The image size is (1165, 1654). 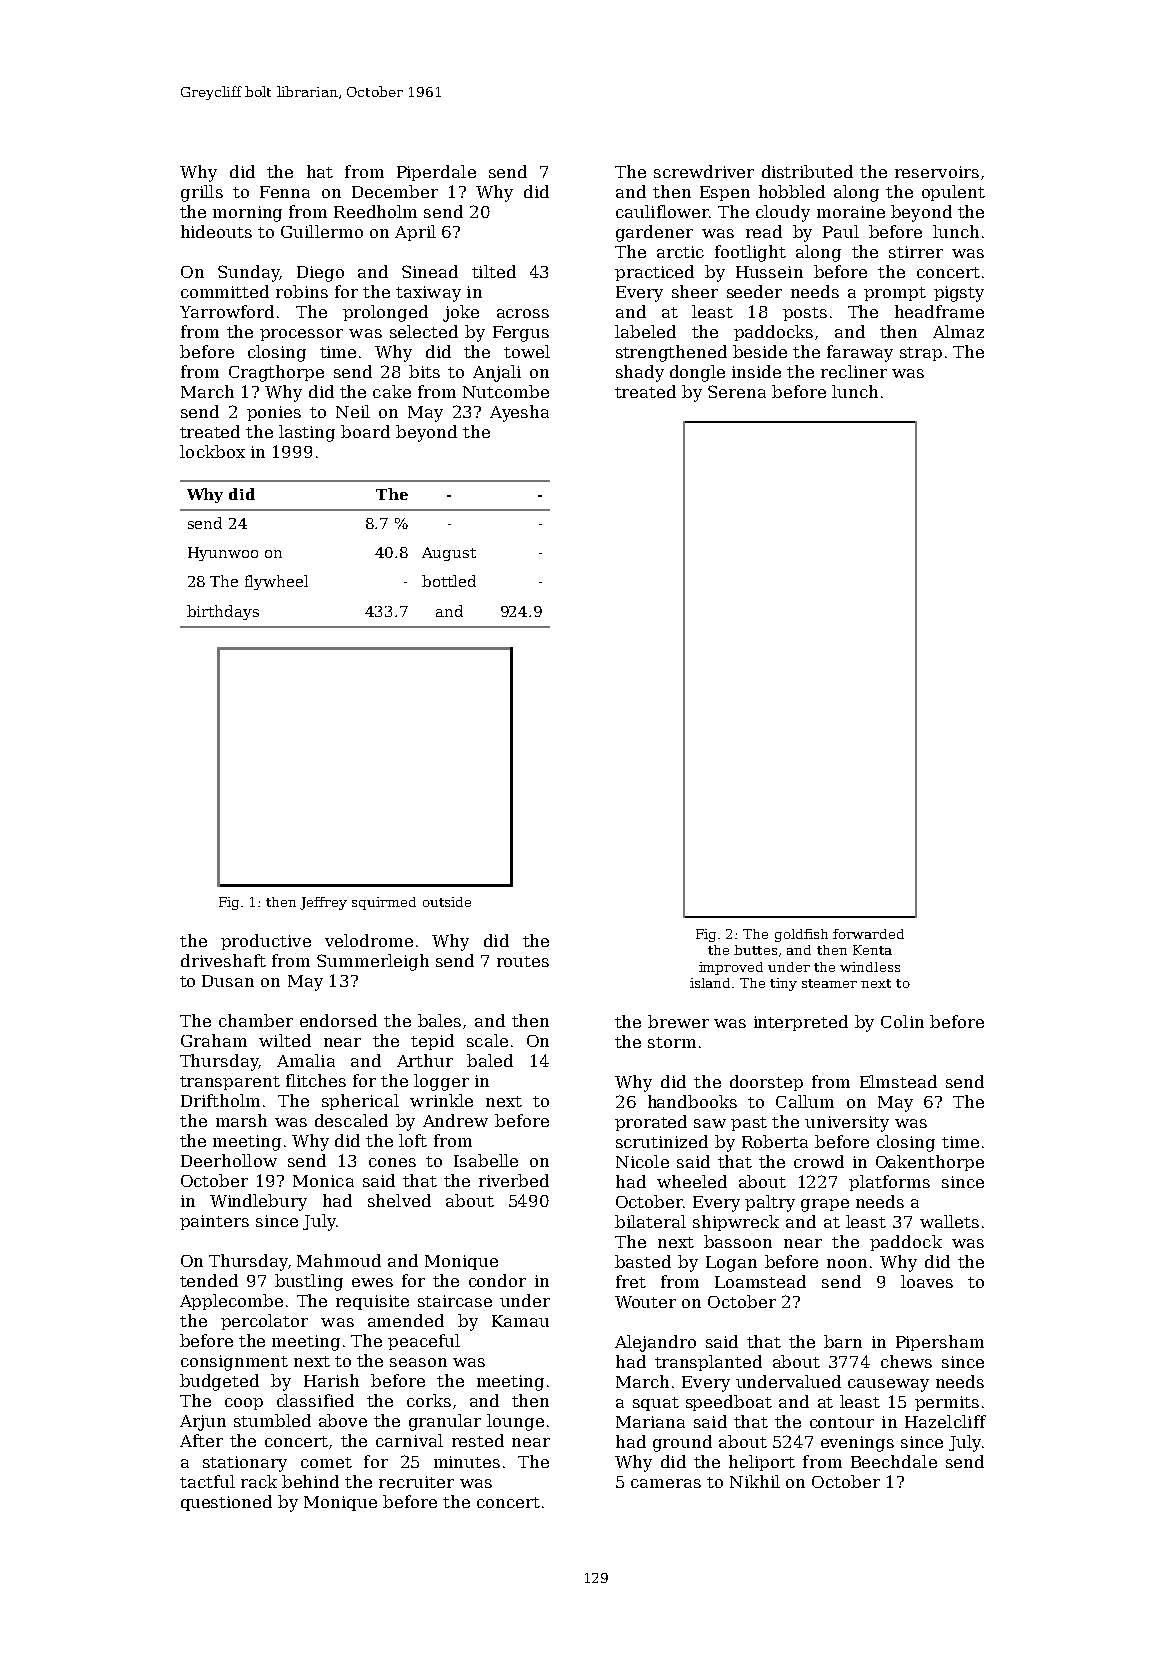 I want to click on cameras, so click(x=666, y=1483).
